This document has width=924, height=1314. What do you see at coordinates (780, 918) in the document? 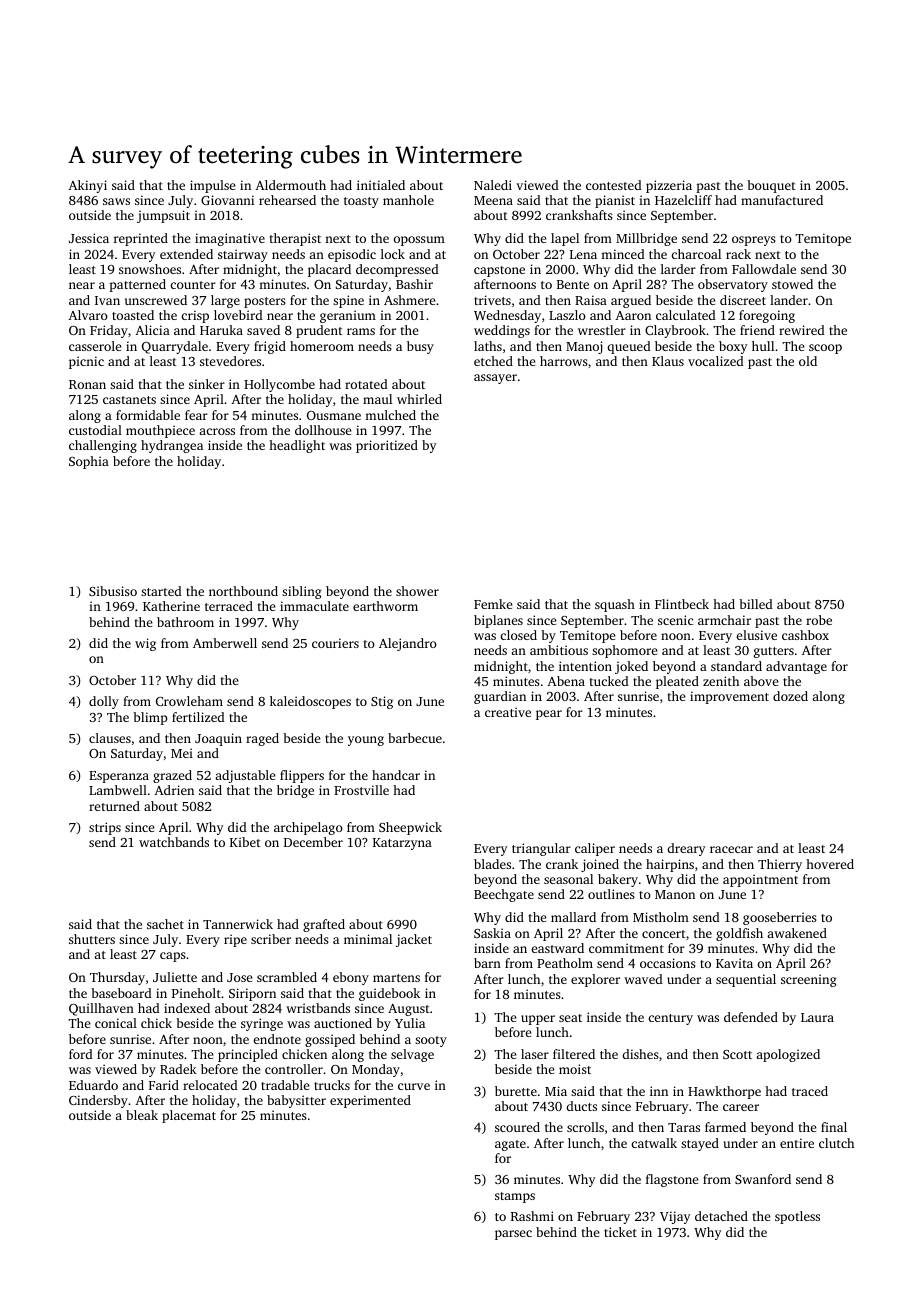
I see `gooseberries` at bounding box center [780, 918].
